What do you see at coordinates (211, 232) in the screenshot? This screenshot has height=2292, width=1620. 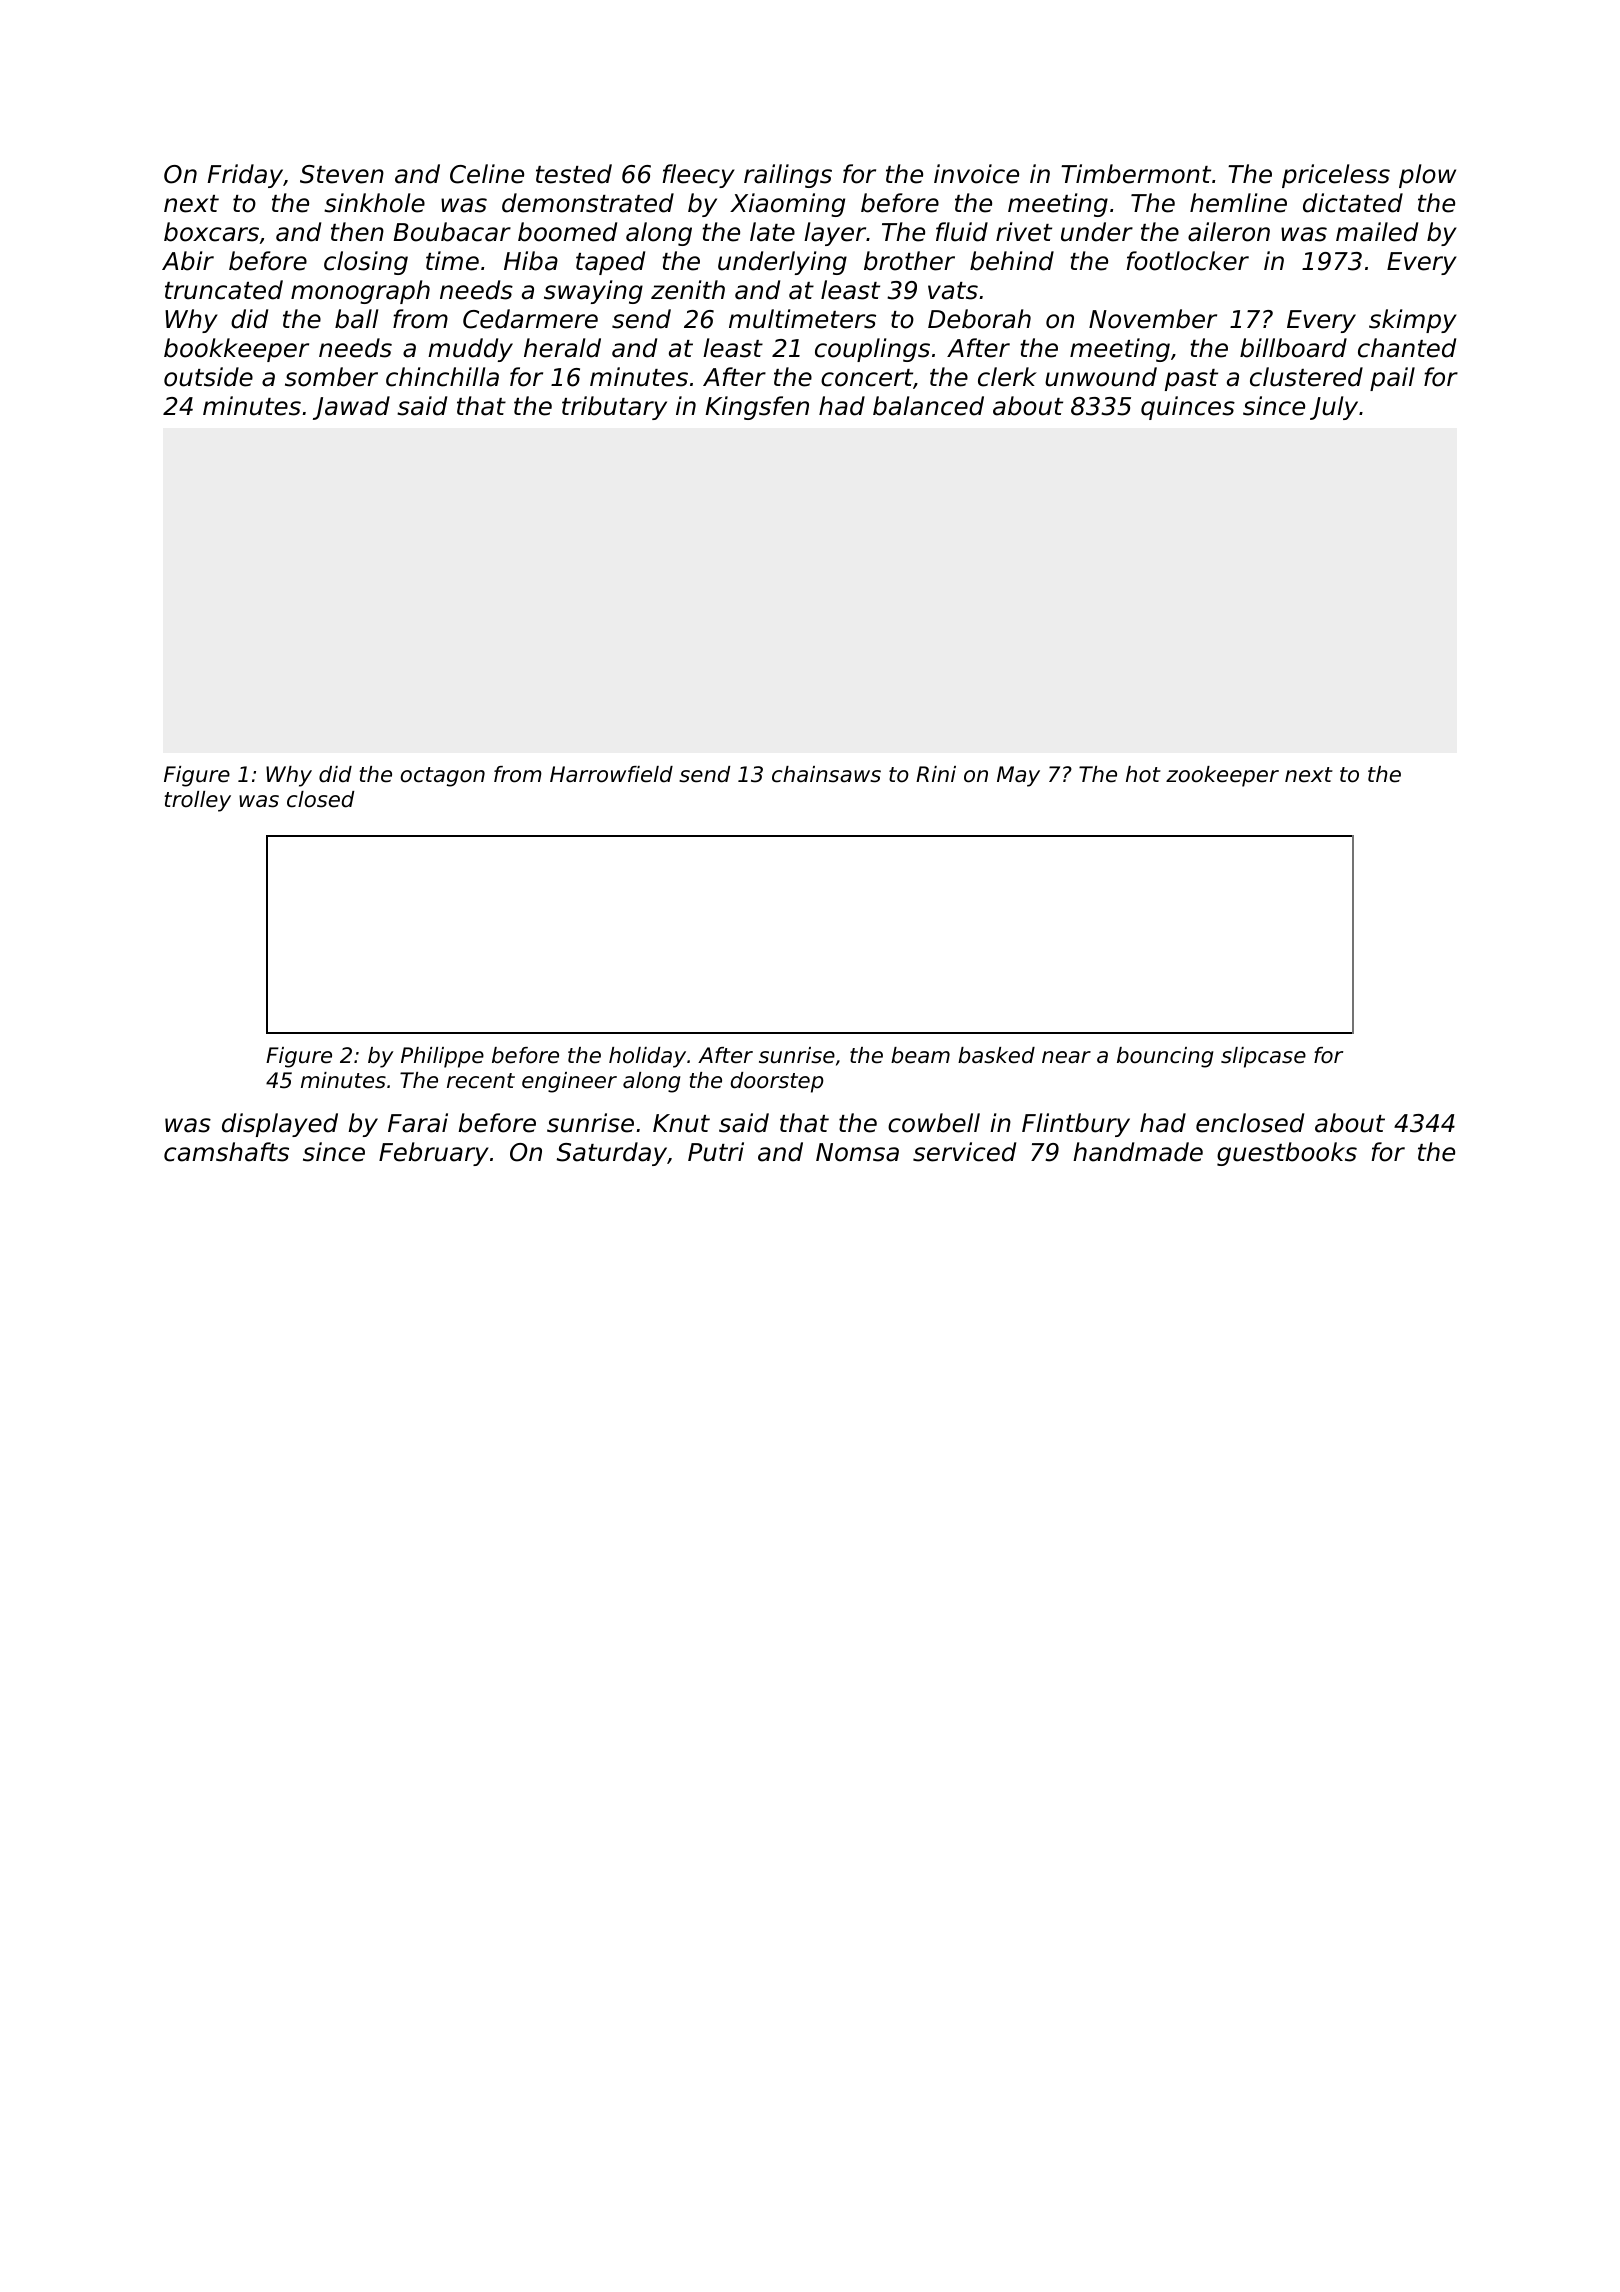 I see `boxcars` at bounding box center [211, 232].
